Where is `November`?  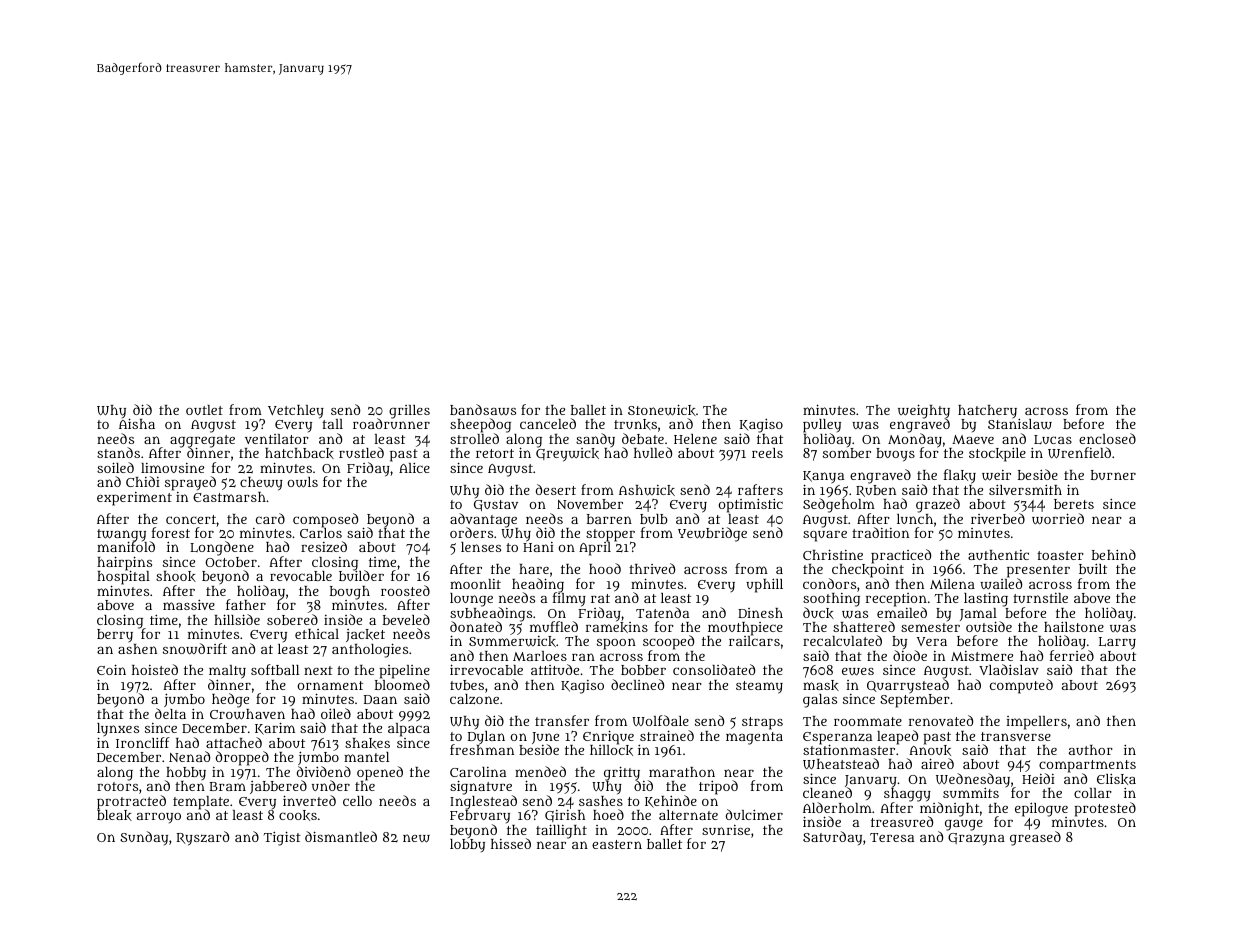 November is located at coordinates (590, 504).
